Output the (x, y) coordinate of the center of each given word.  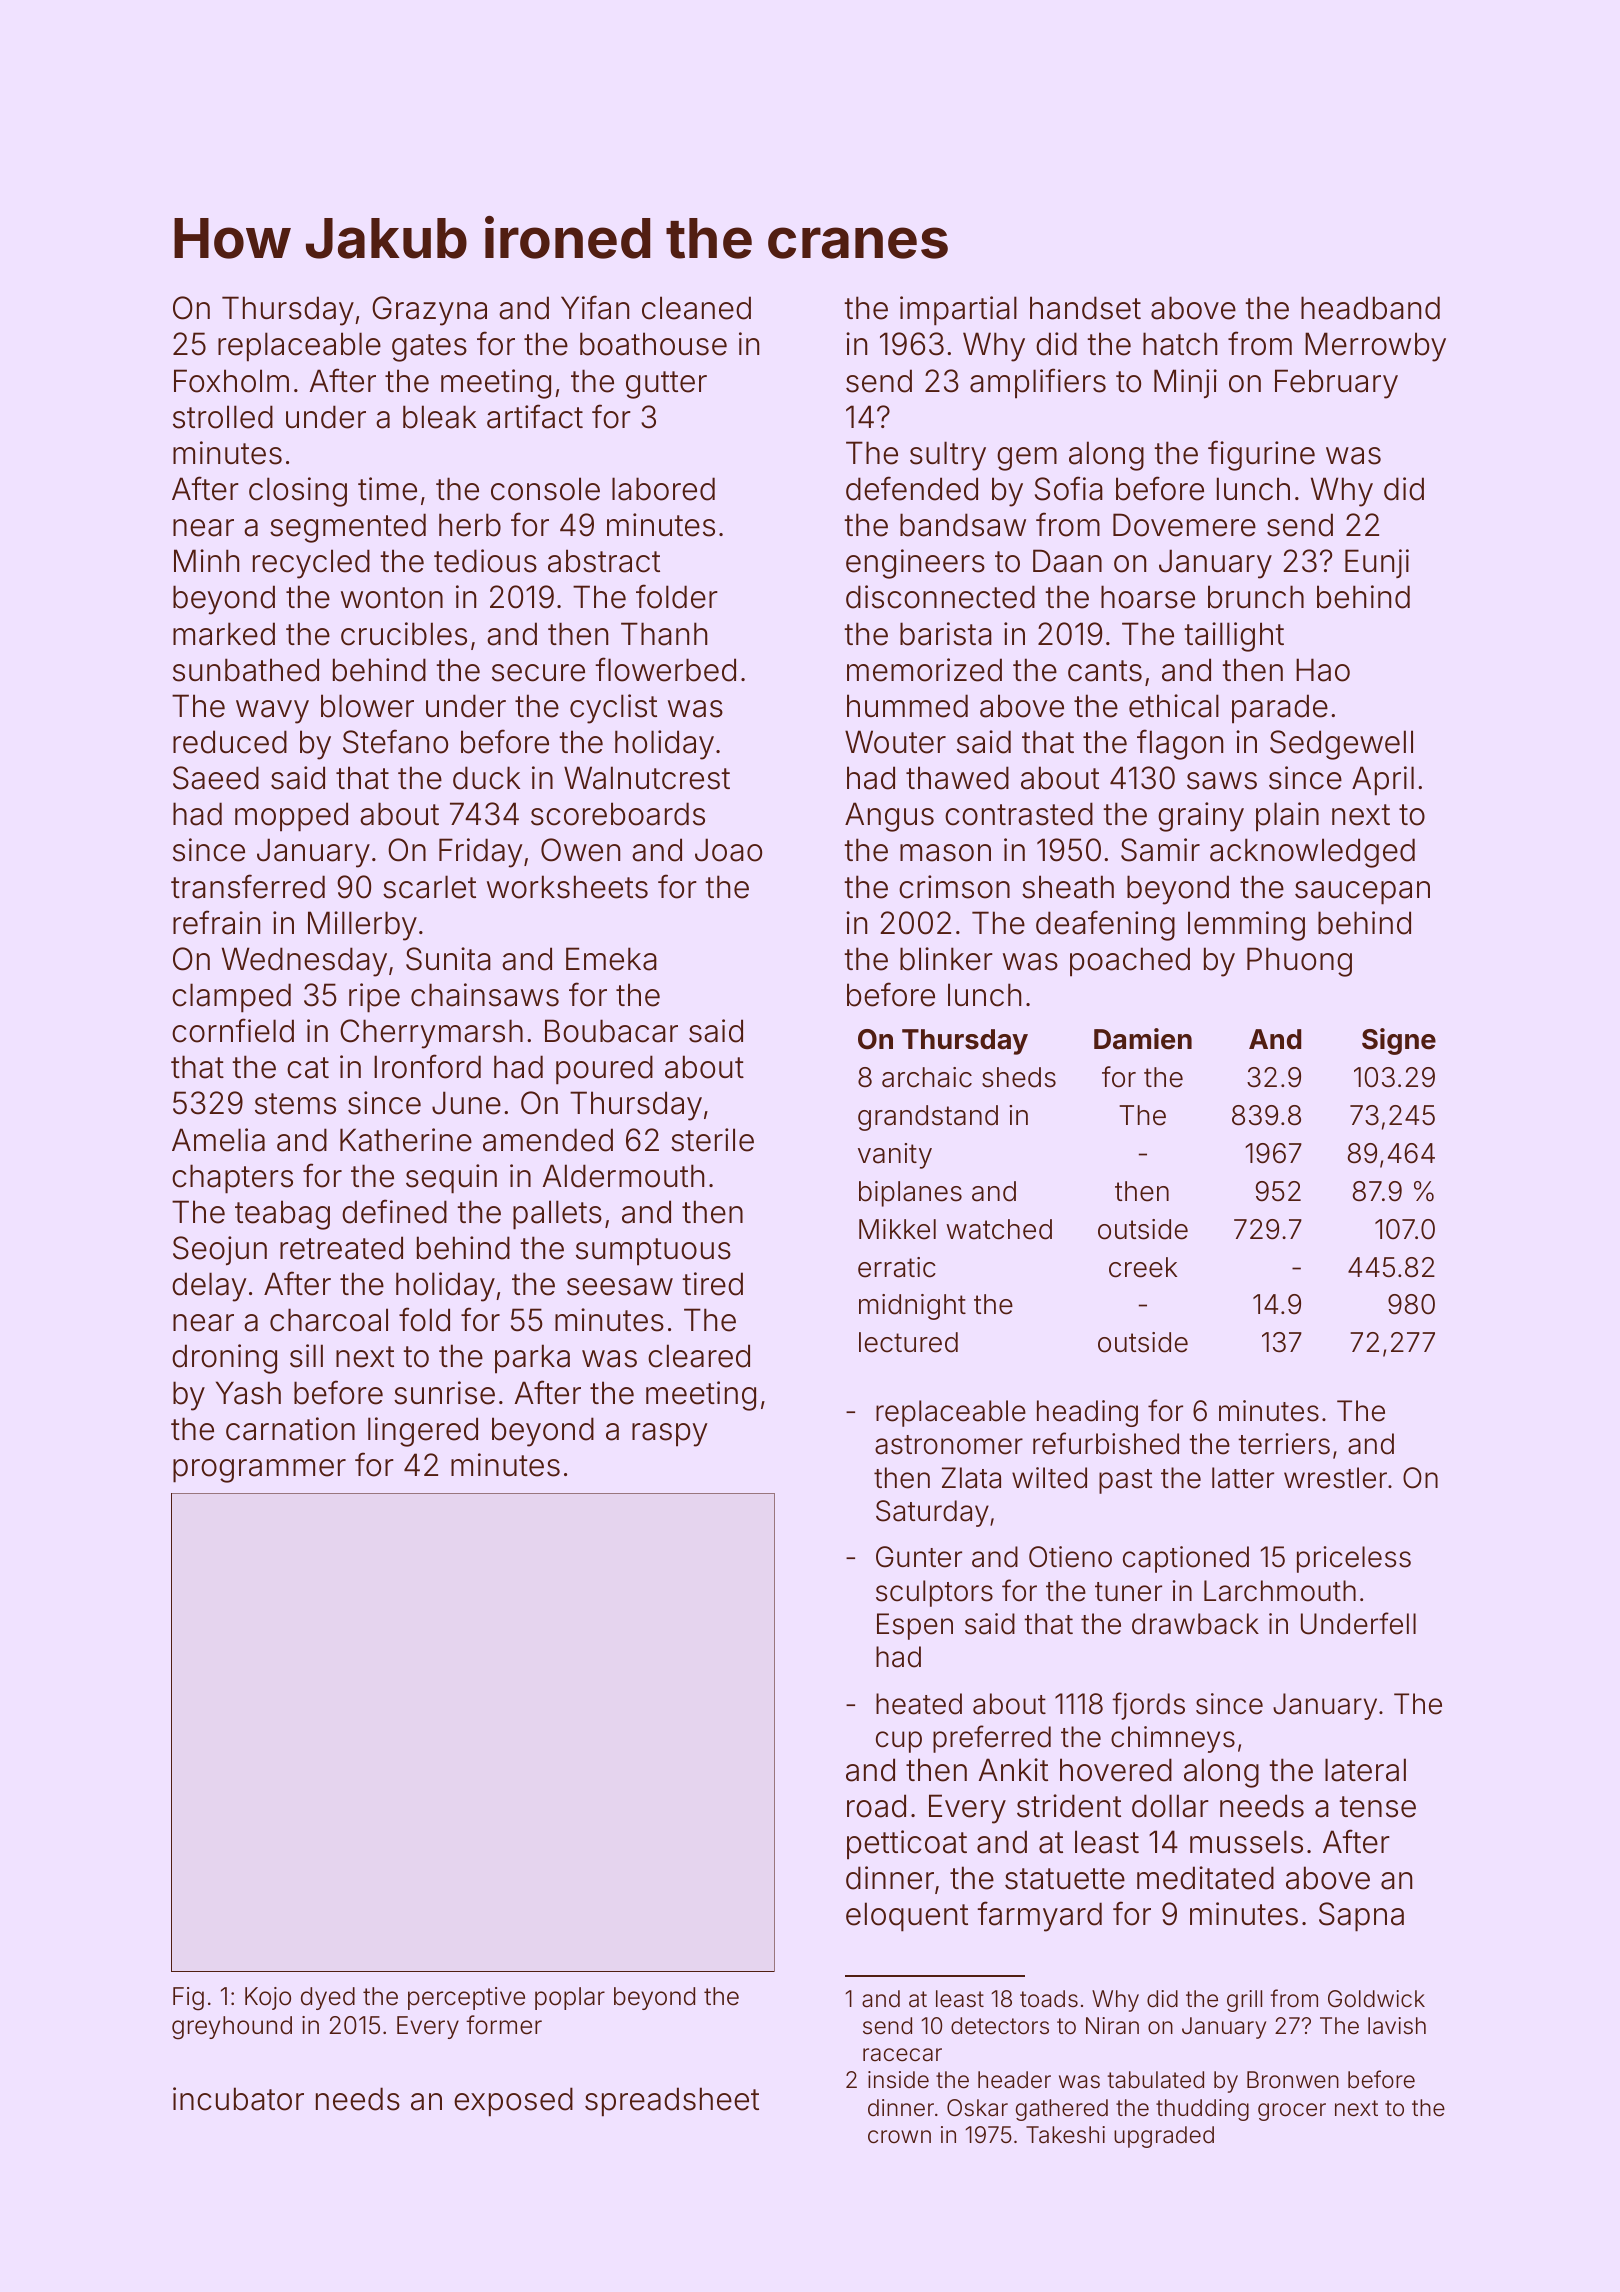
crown (899, 2136)
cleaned (696, 308)
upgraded (1164, 2137)
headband (1370, 308)
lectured (908, 1342)
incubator (238, 2099)
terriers (1284, 1444)
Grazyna (429, 311)
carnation (290, 1429)
